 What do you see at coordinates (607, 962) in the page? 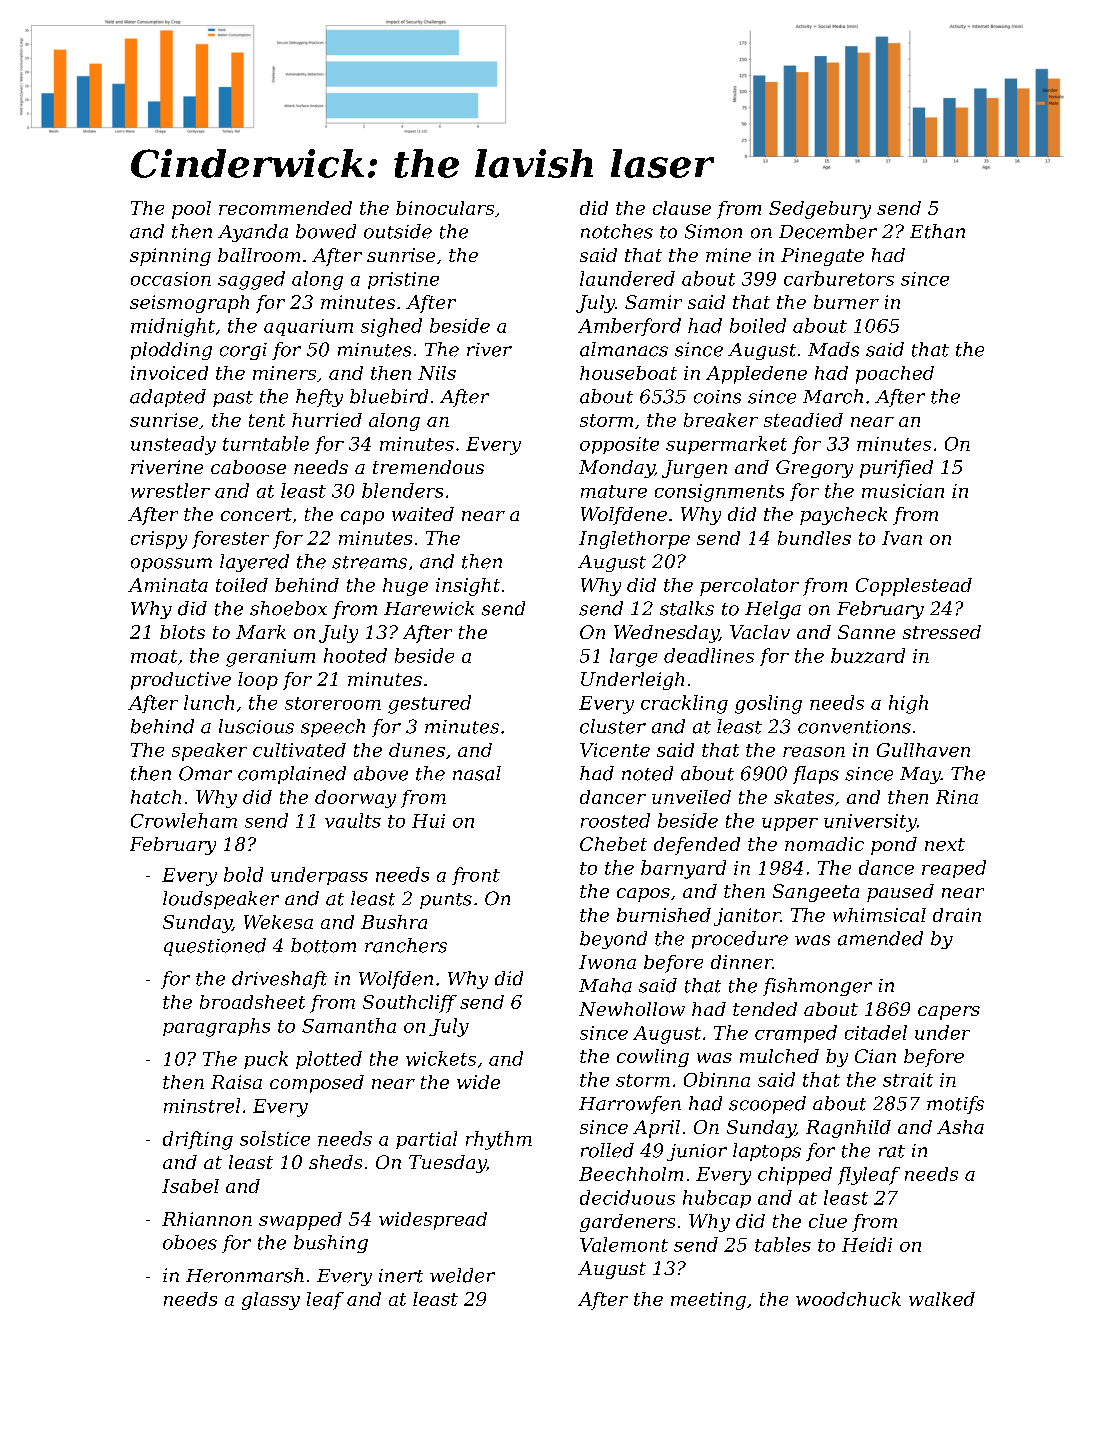
I see `Iwona` at bounding box center [607, 962].
